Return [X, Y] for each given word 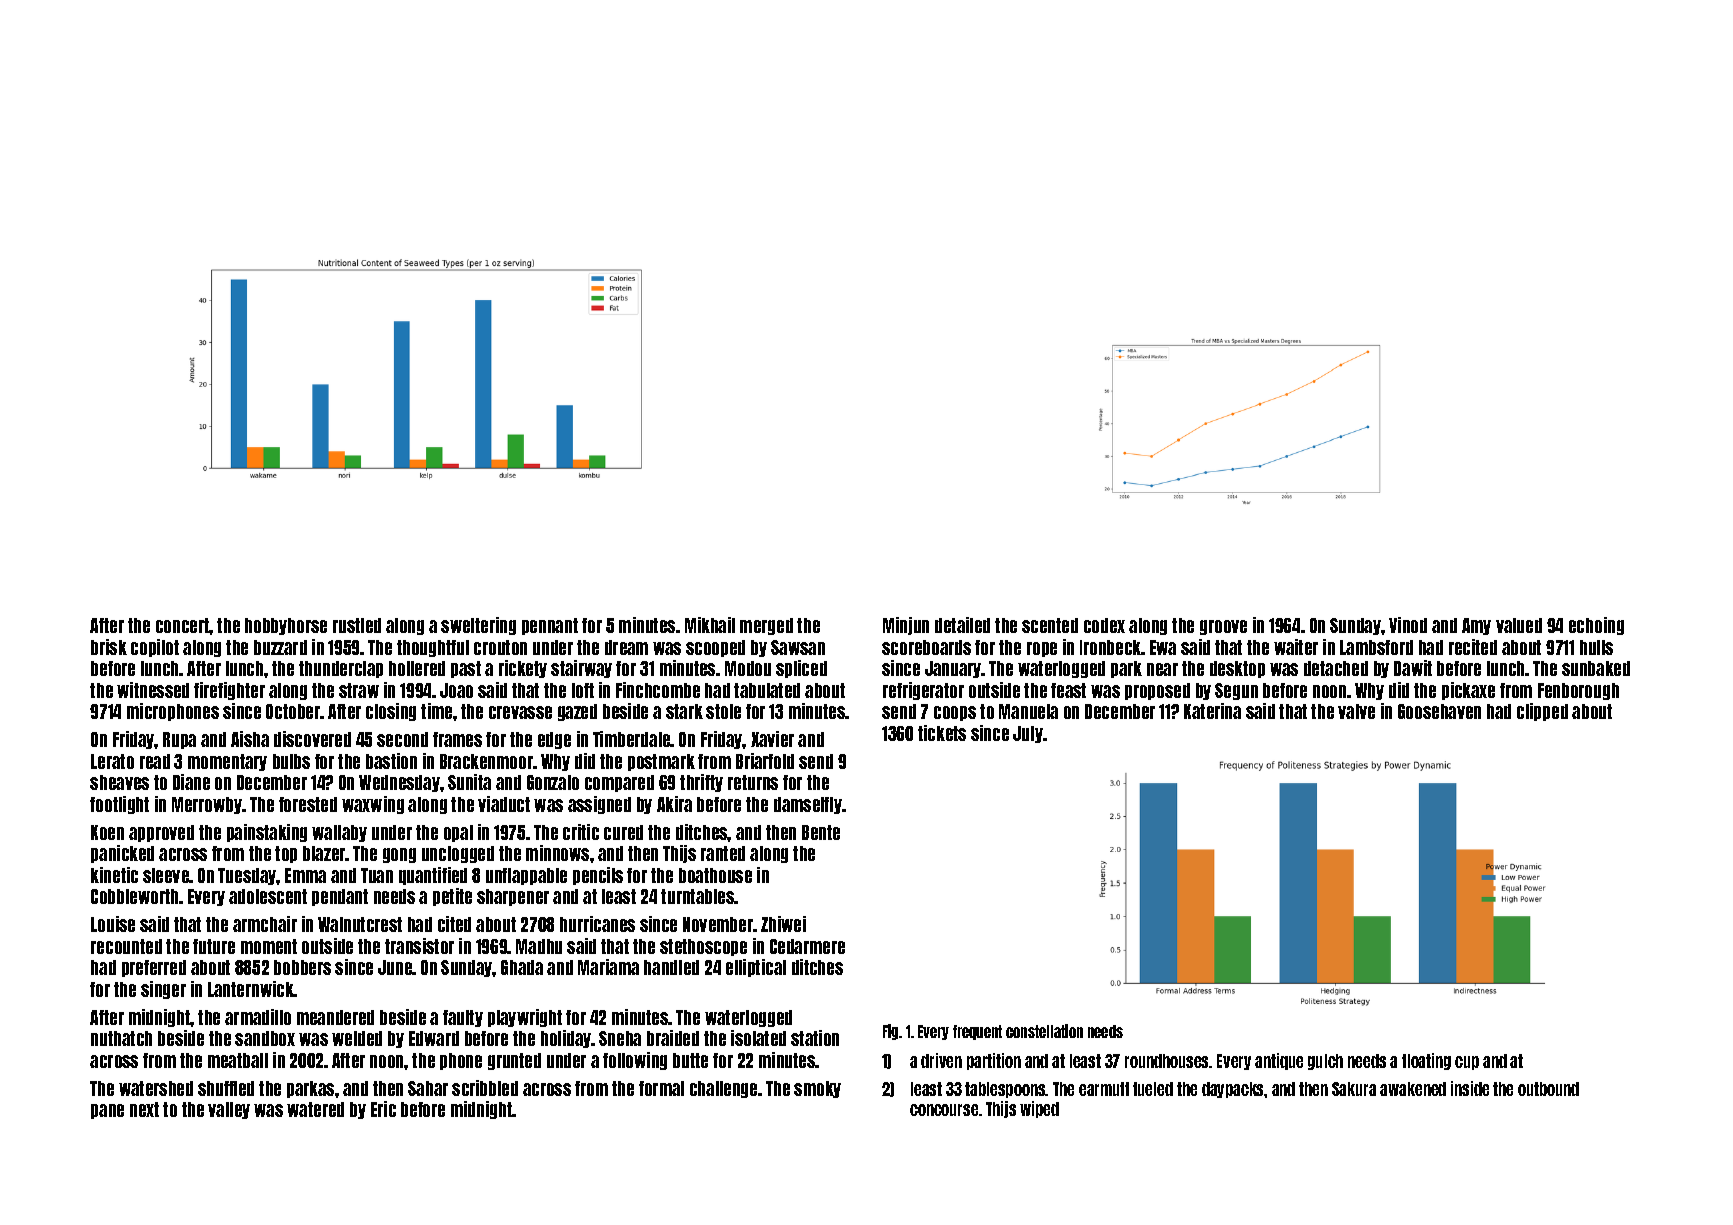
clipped [1542, 712]
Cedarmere [807, 946]
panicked [122, 854]
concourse [944, 1110]
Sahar [428, 1088]
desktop [1237, 669]
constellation [1044, 1031]
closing [391, 712]
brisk [109, 647]
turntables [698, 896]
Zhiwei [783, 924]
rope [1042, 649]
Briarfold [765, 761]
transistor [419, 946]
